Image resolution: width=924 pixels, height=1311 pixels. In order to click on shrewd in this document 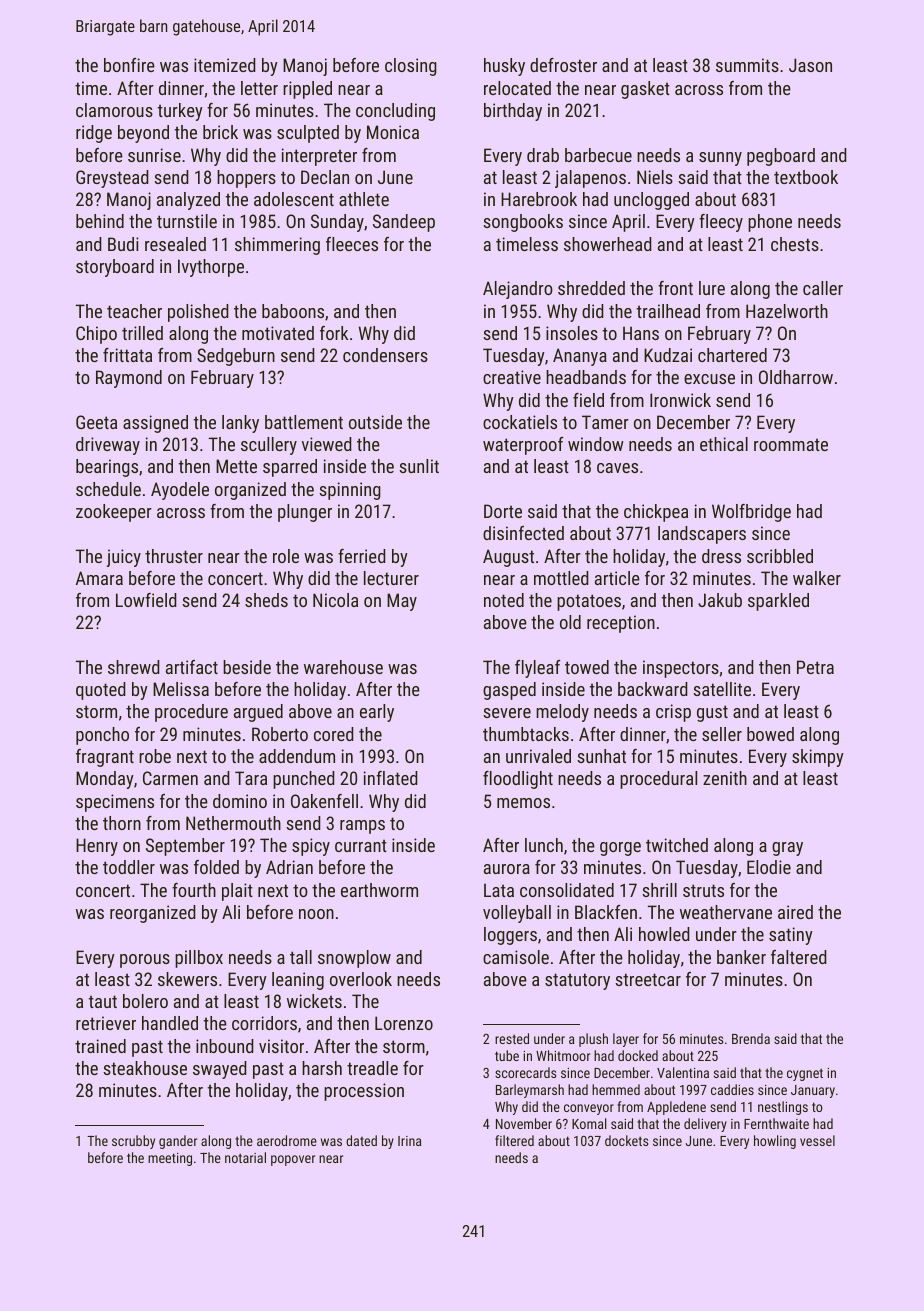, I will do `click(134, 667)`.
